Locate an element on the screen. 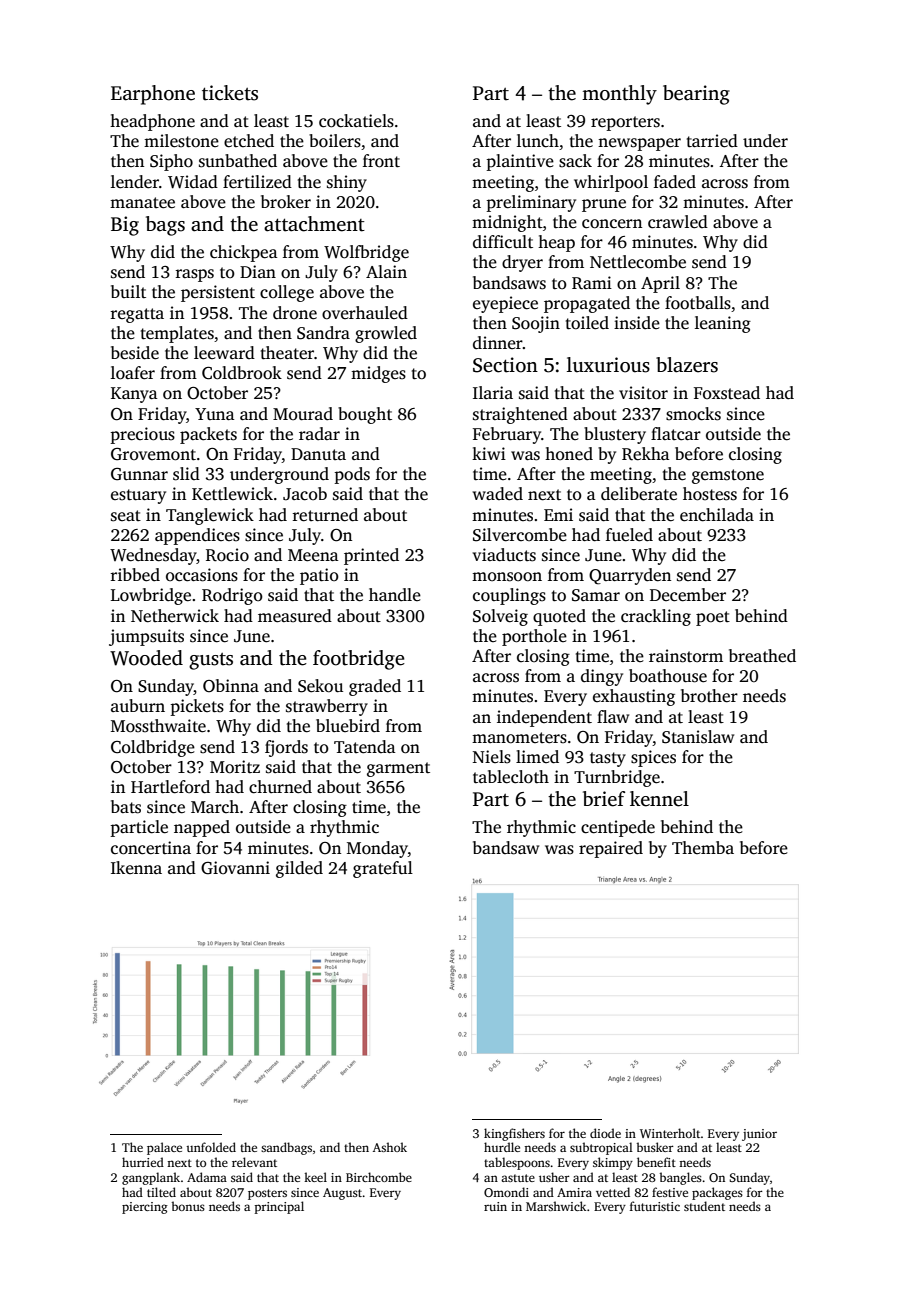 Image resolution: width=908 pixels, height=1316 pixels. grateful is located at coordinates (383, 869).
